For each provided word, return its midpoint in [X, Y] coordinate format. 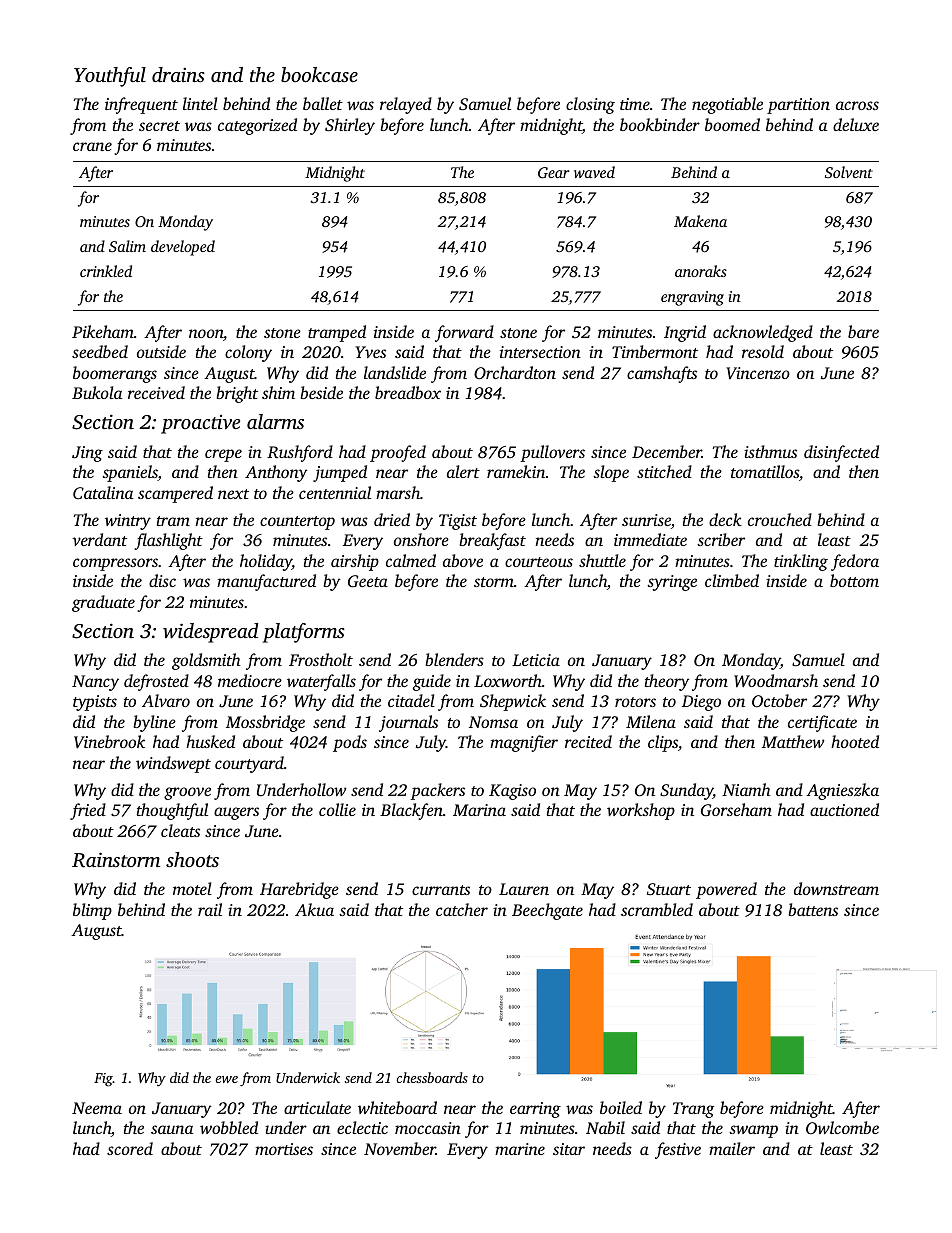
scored [130, 1148]
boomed [732, 124]
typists [95, 703]
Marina [479, 810]
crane [92, 146]
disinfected [841, 453]
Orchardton [515, 372]
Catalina [103, 492]
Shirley [350, 126]
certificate [822, 723]
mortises [284, 1149]
